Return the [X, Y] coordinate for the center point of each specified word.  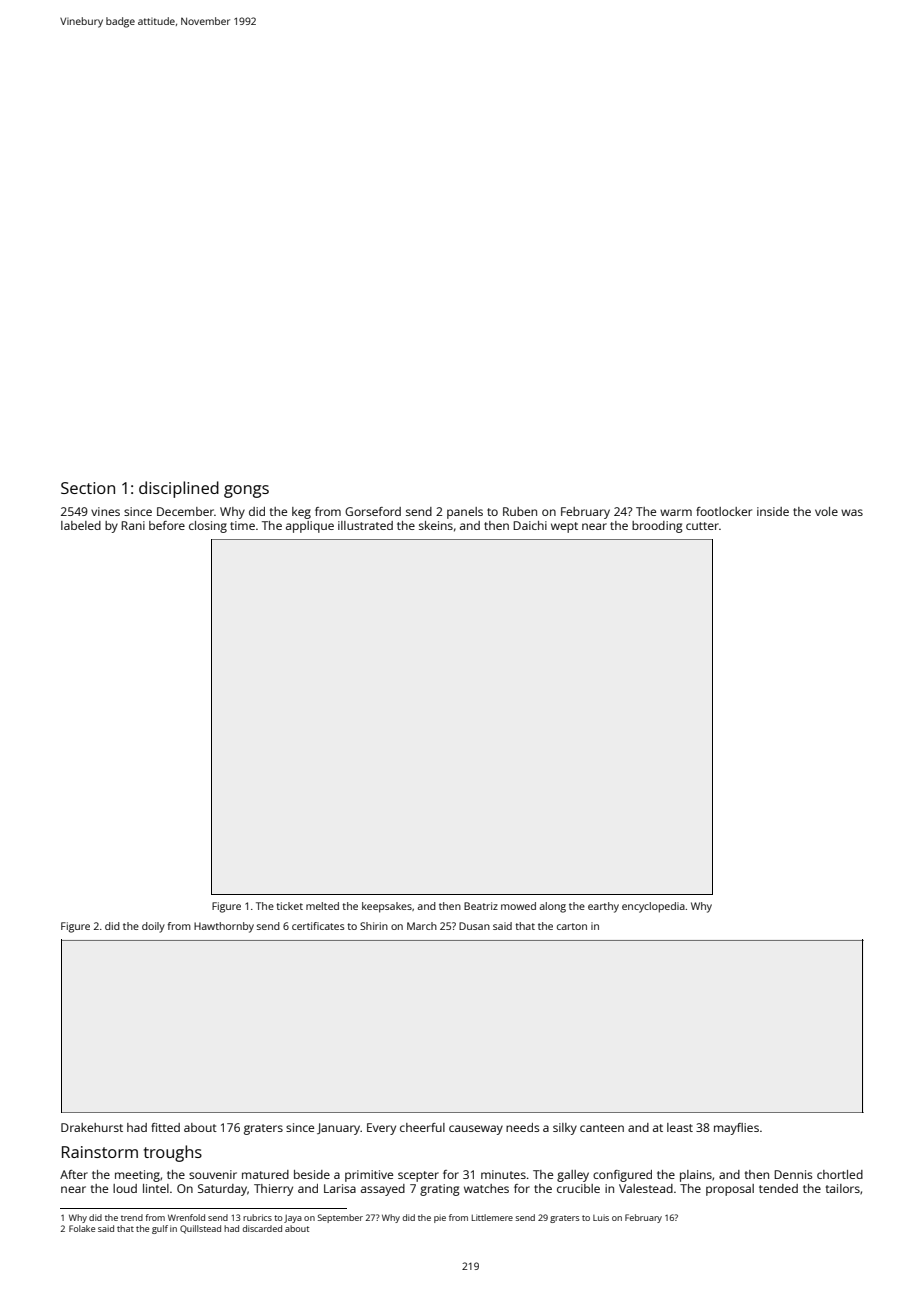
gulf [160, 1229]
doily [153, 927]
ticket [289, 906]
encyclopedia [653, 907]
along [552, 907]
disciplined [179, 489]
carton [572, 926]
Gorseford [373, 511]
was [852, 512]
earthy [603, 907]
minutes [503, 1174]
